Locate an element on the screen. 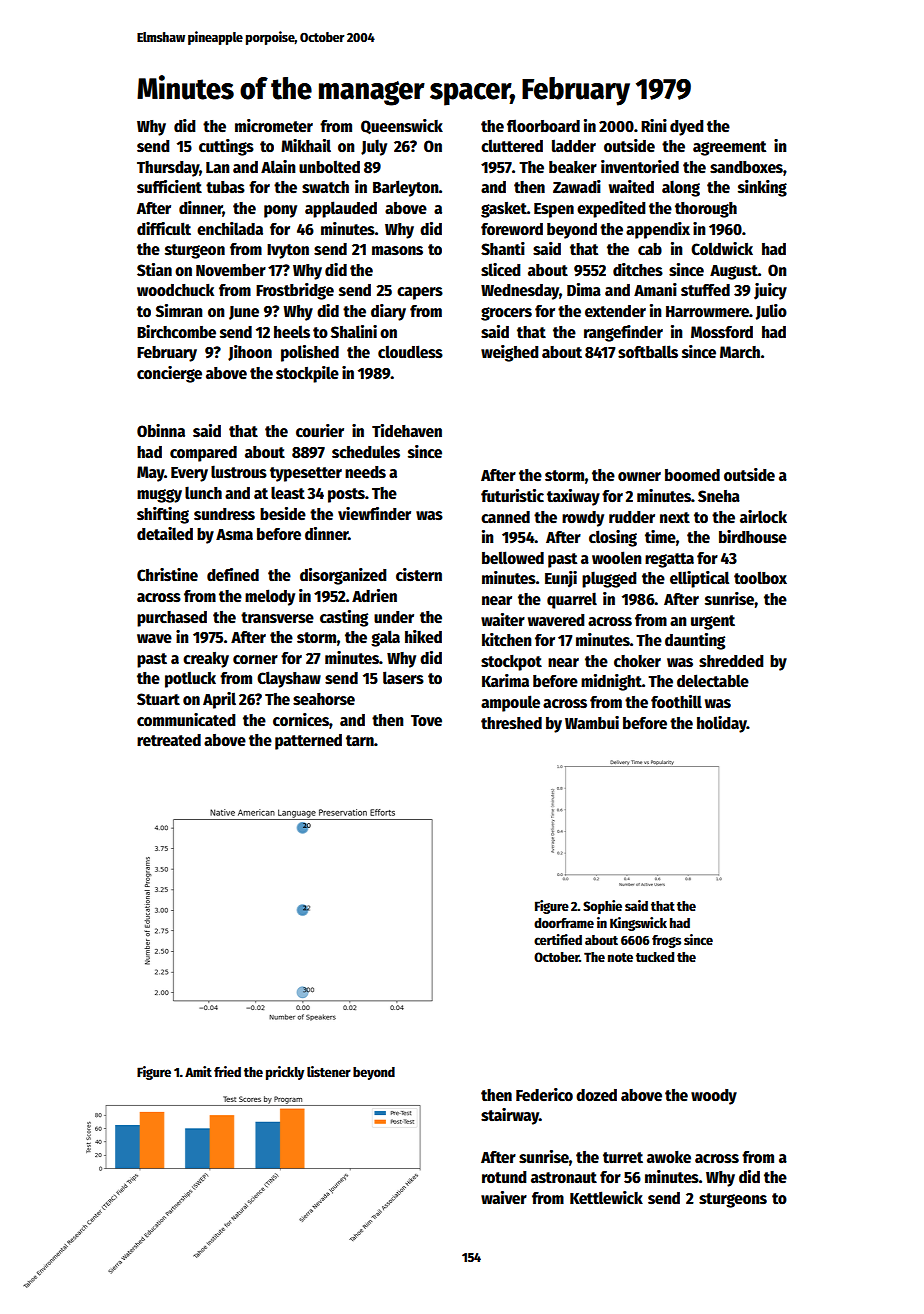  waiver is located at coordinates (504, 1198).
